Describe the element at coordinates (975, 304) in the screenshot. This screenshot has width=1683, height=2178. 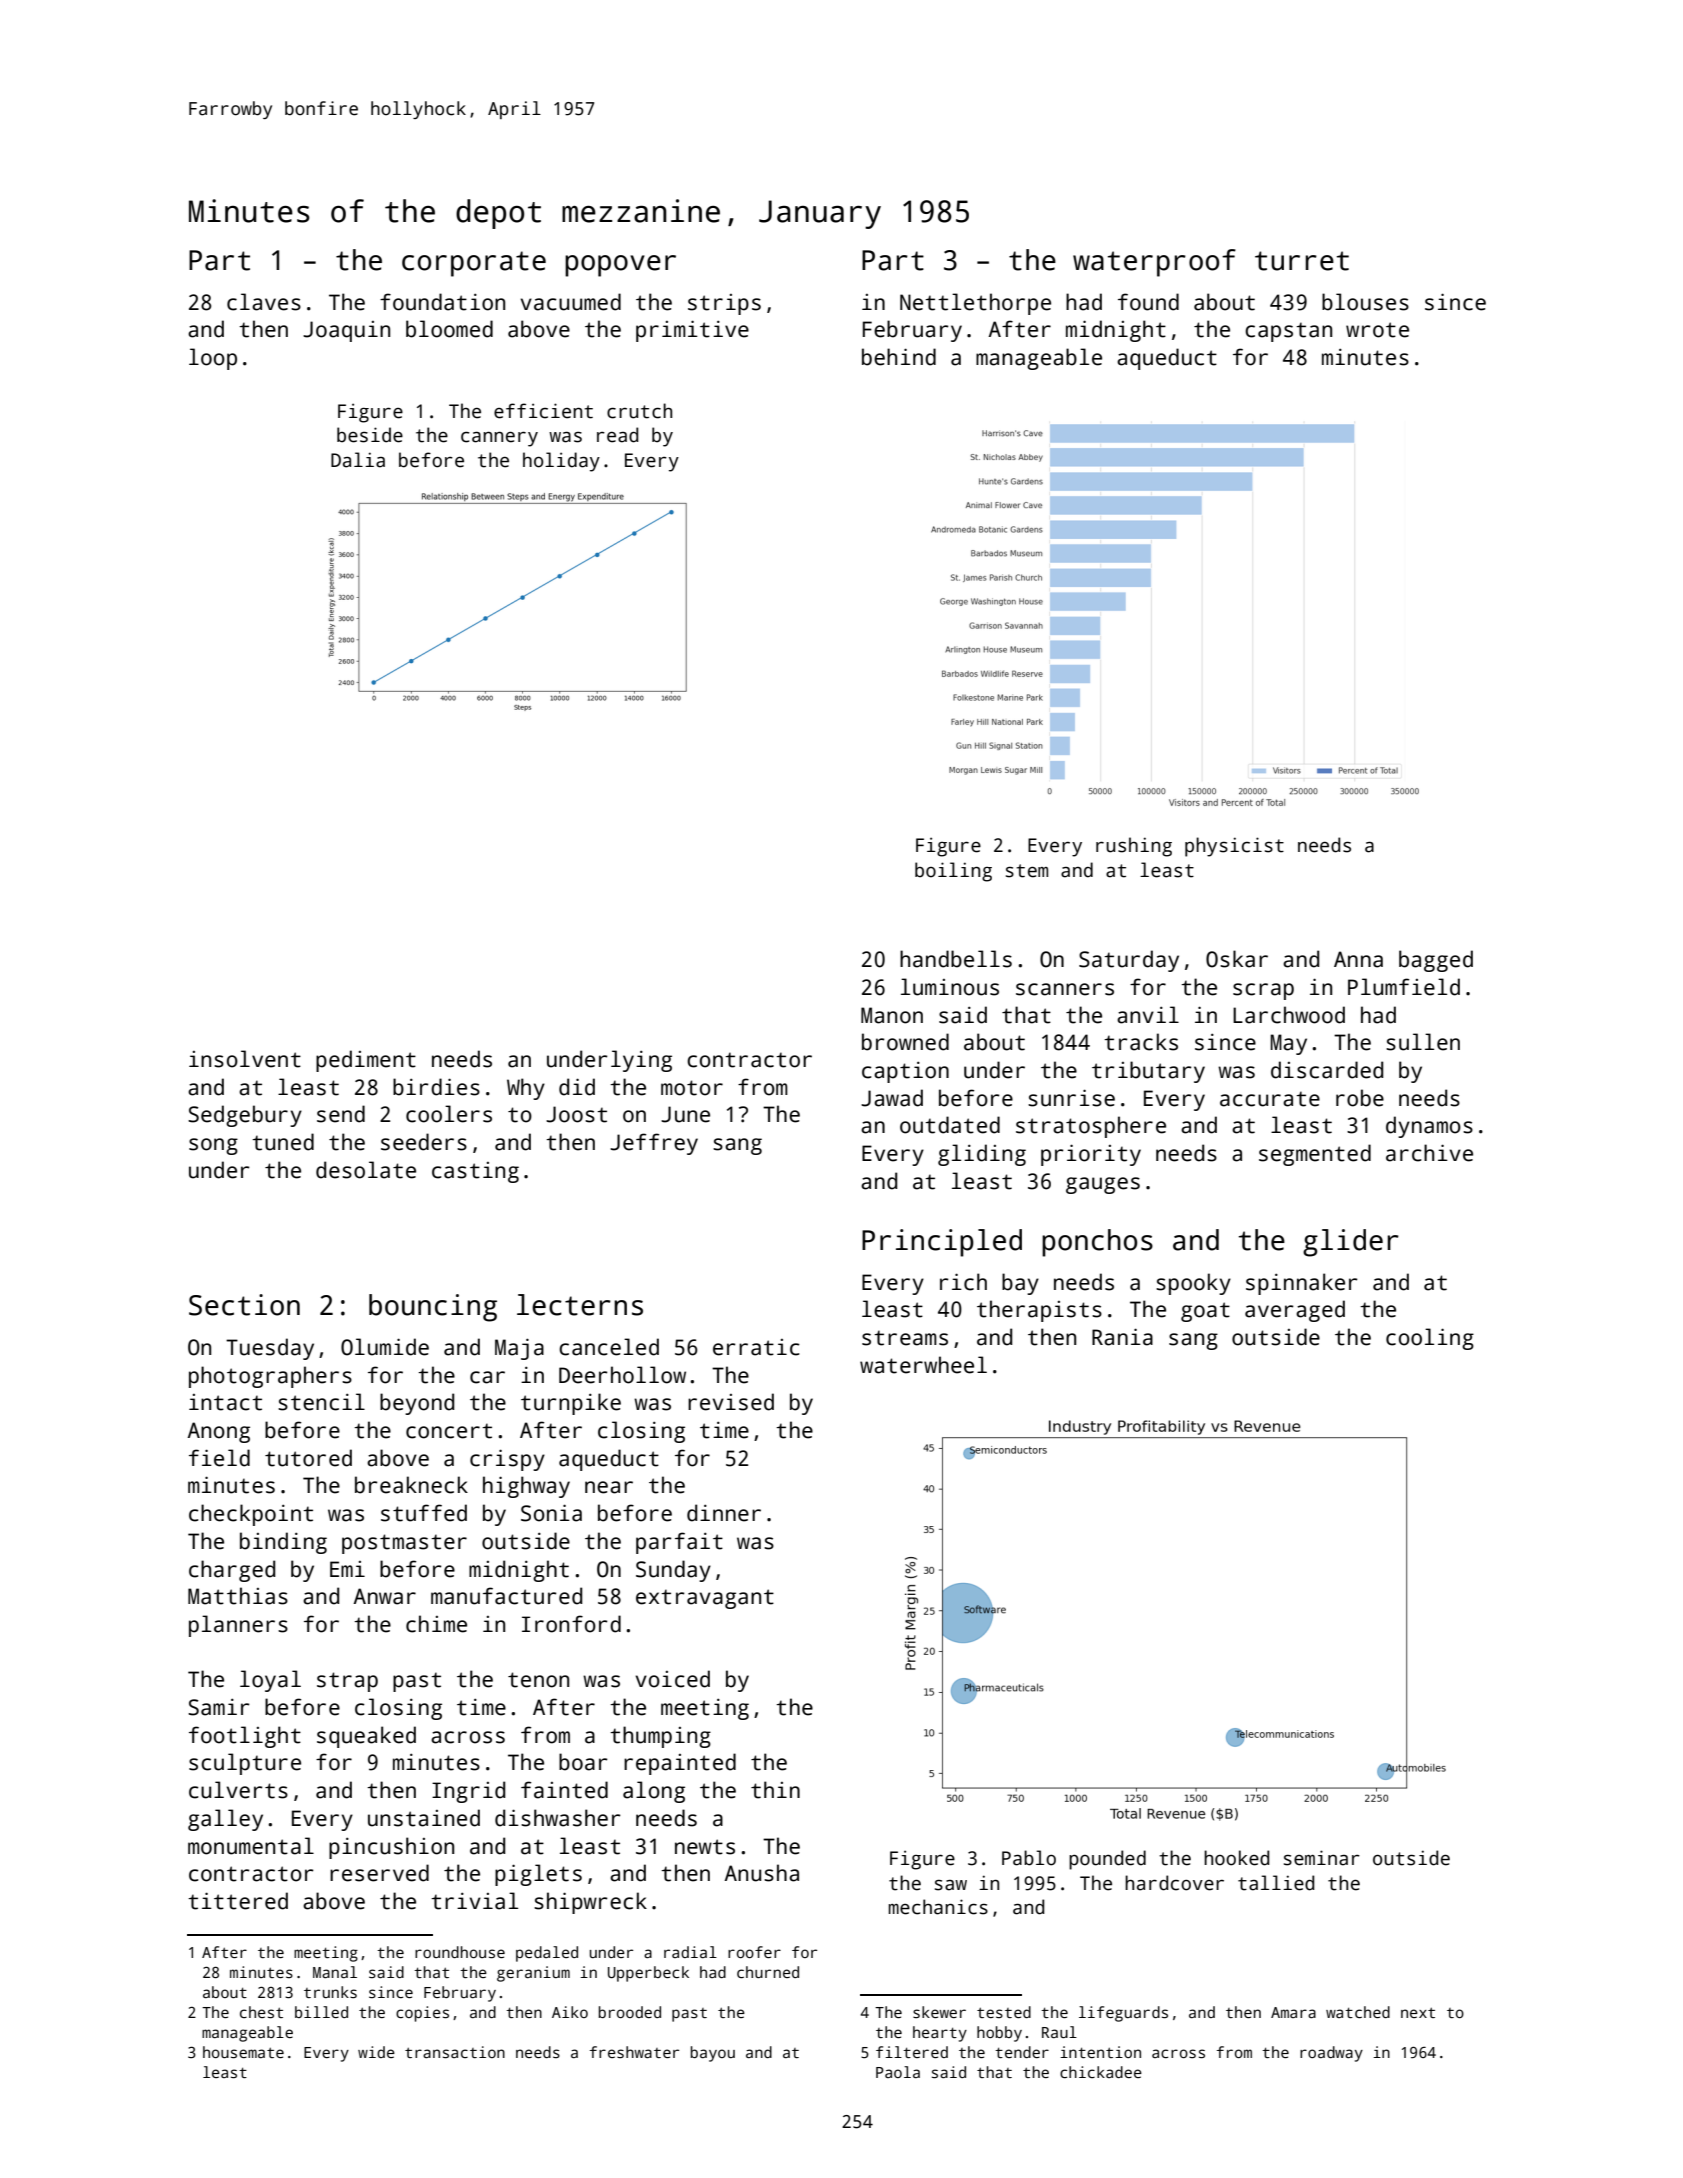
I see `Nettlethorpe` at that location.
